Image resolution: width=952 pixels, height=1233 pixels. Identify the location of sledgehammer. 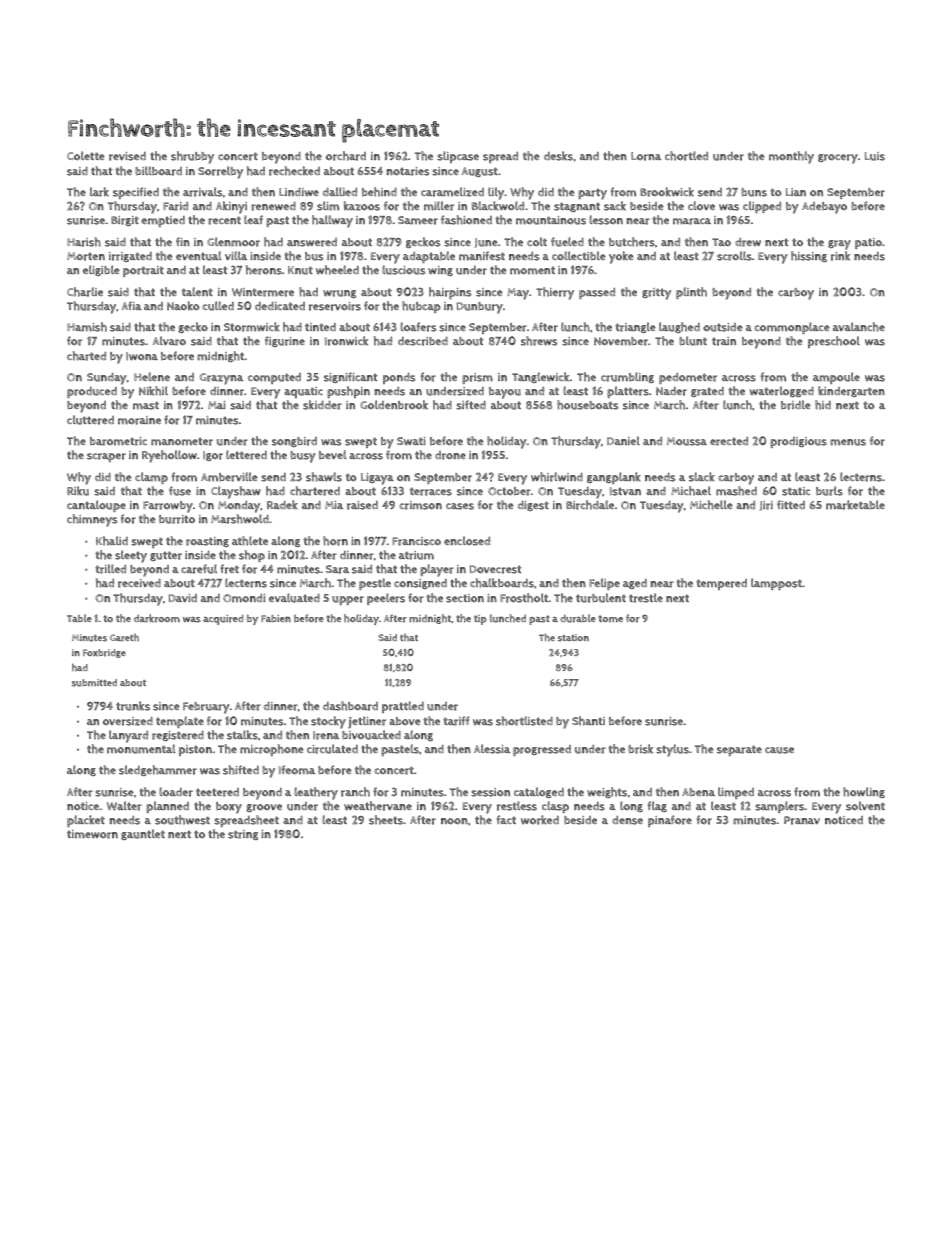
(158, 770).
